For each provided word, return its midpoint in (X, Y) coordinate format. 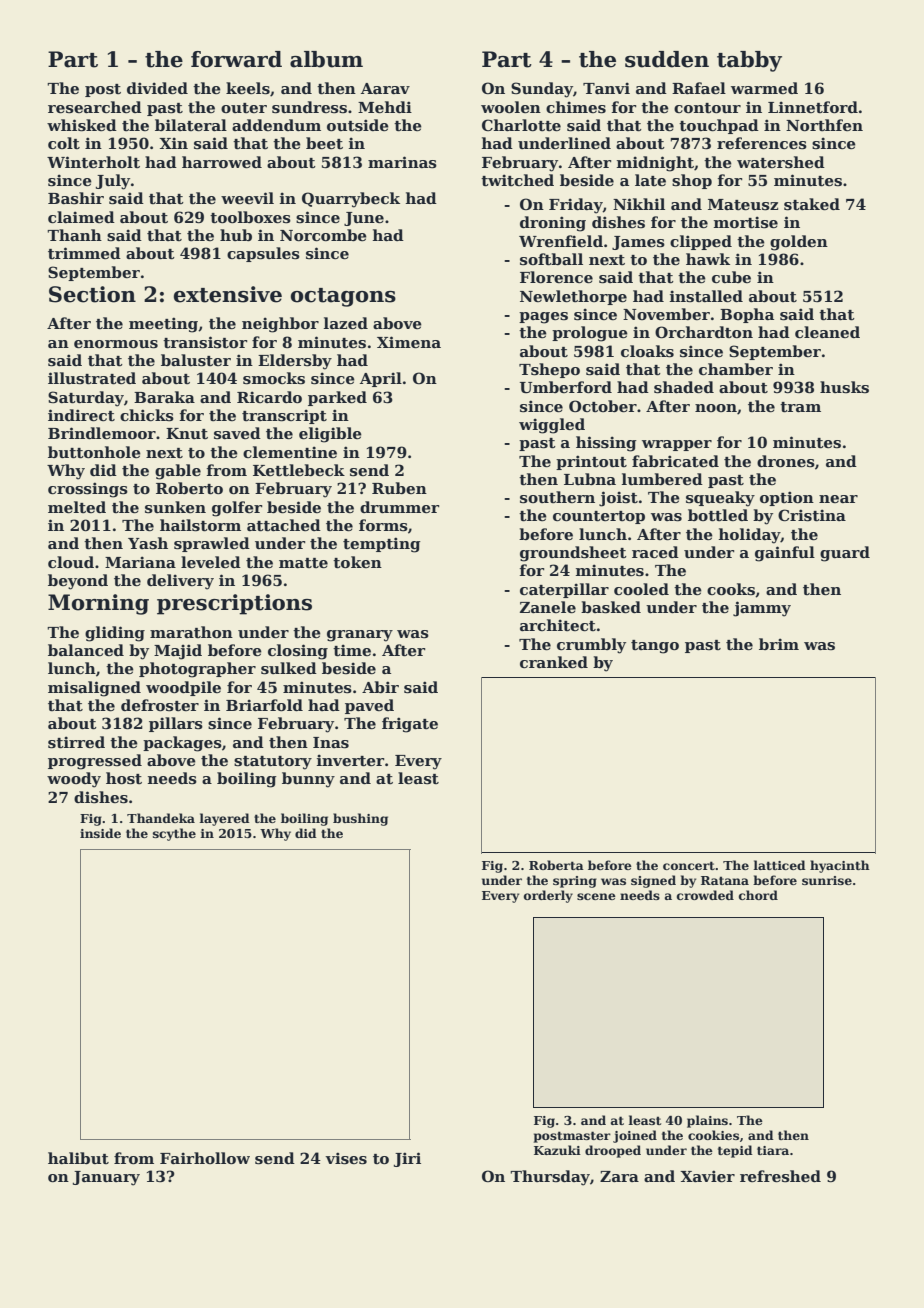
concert (689, 865)
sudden (667, 59)
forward (236, 59)
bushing (360, 819)
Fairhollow (205, 1158)
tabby (749, 61)
